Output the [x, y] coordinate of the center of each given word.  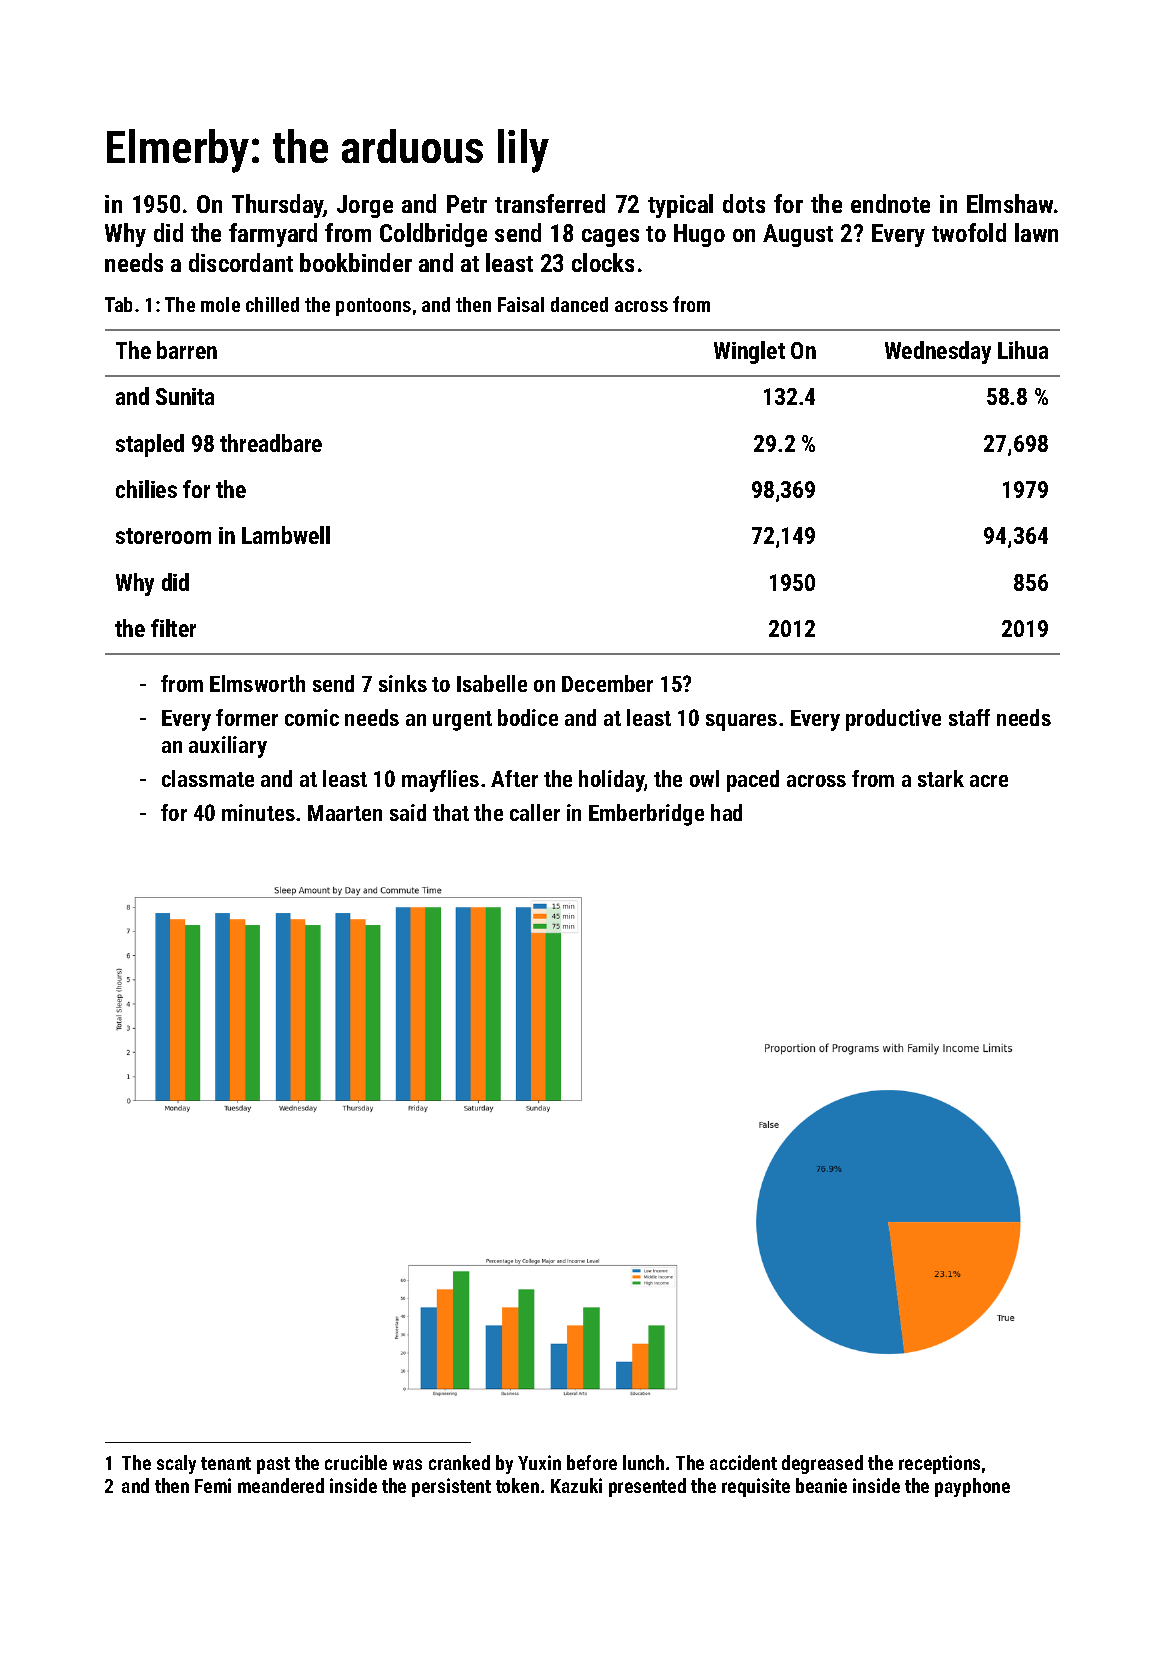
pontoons [373, 307]
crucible [356, 1462]
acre [989, 781]
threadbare [271, 443]
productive [893, 720]
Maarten [345, 813]
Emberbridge [646, 815]
